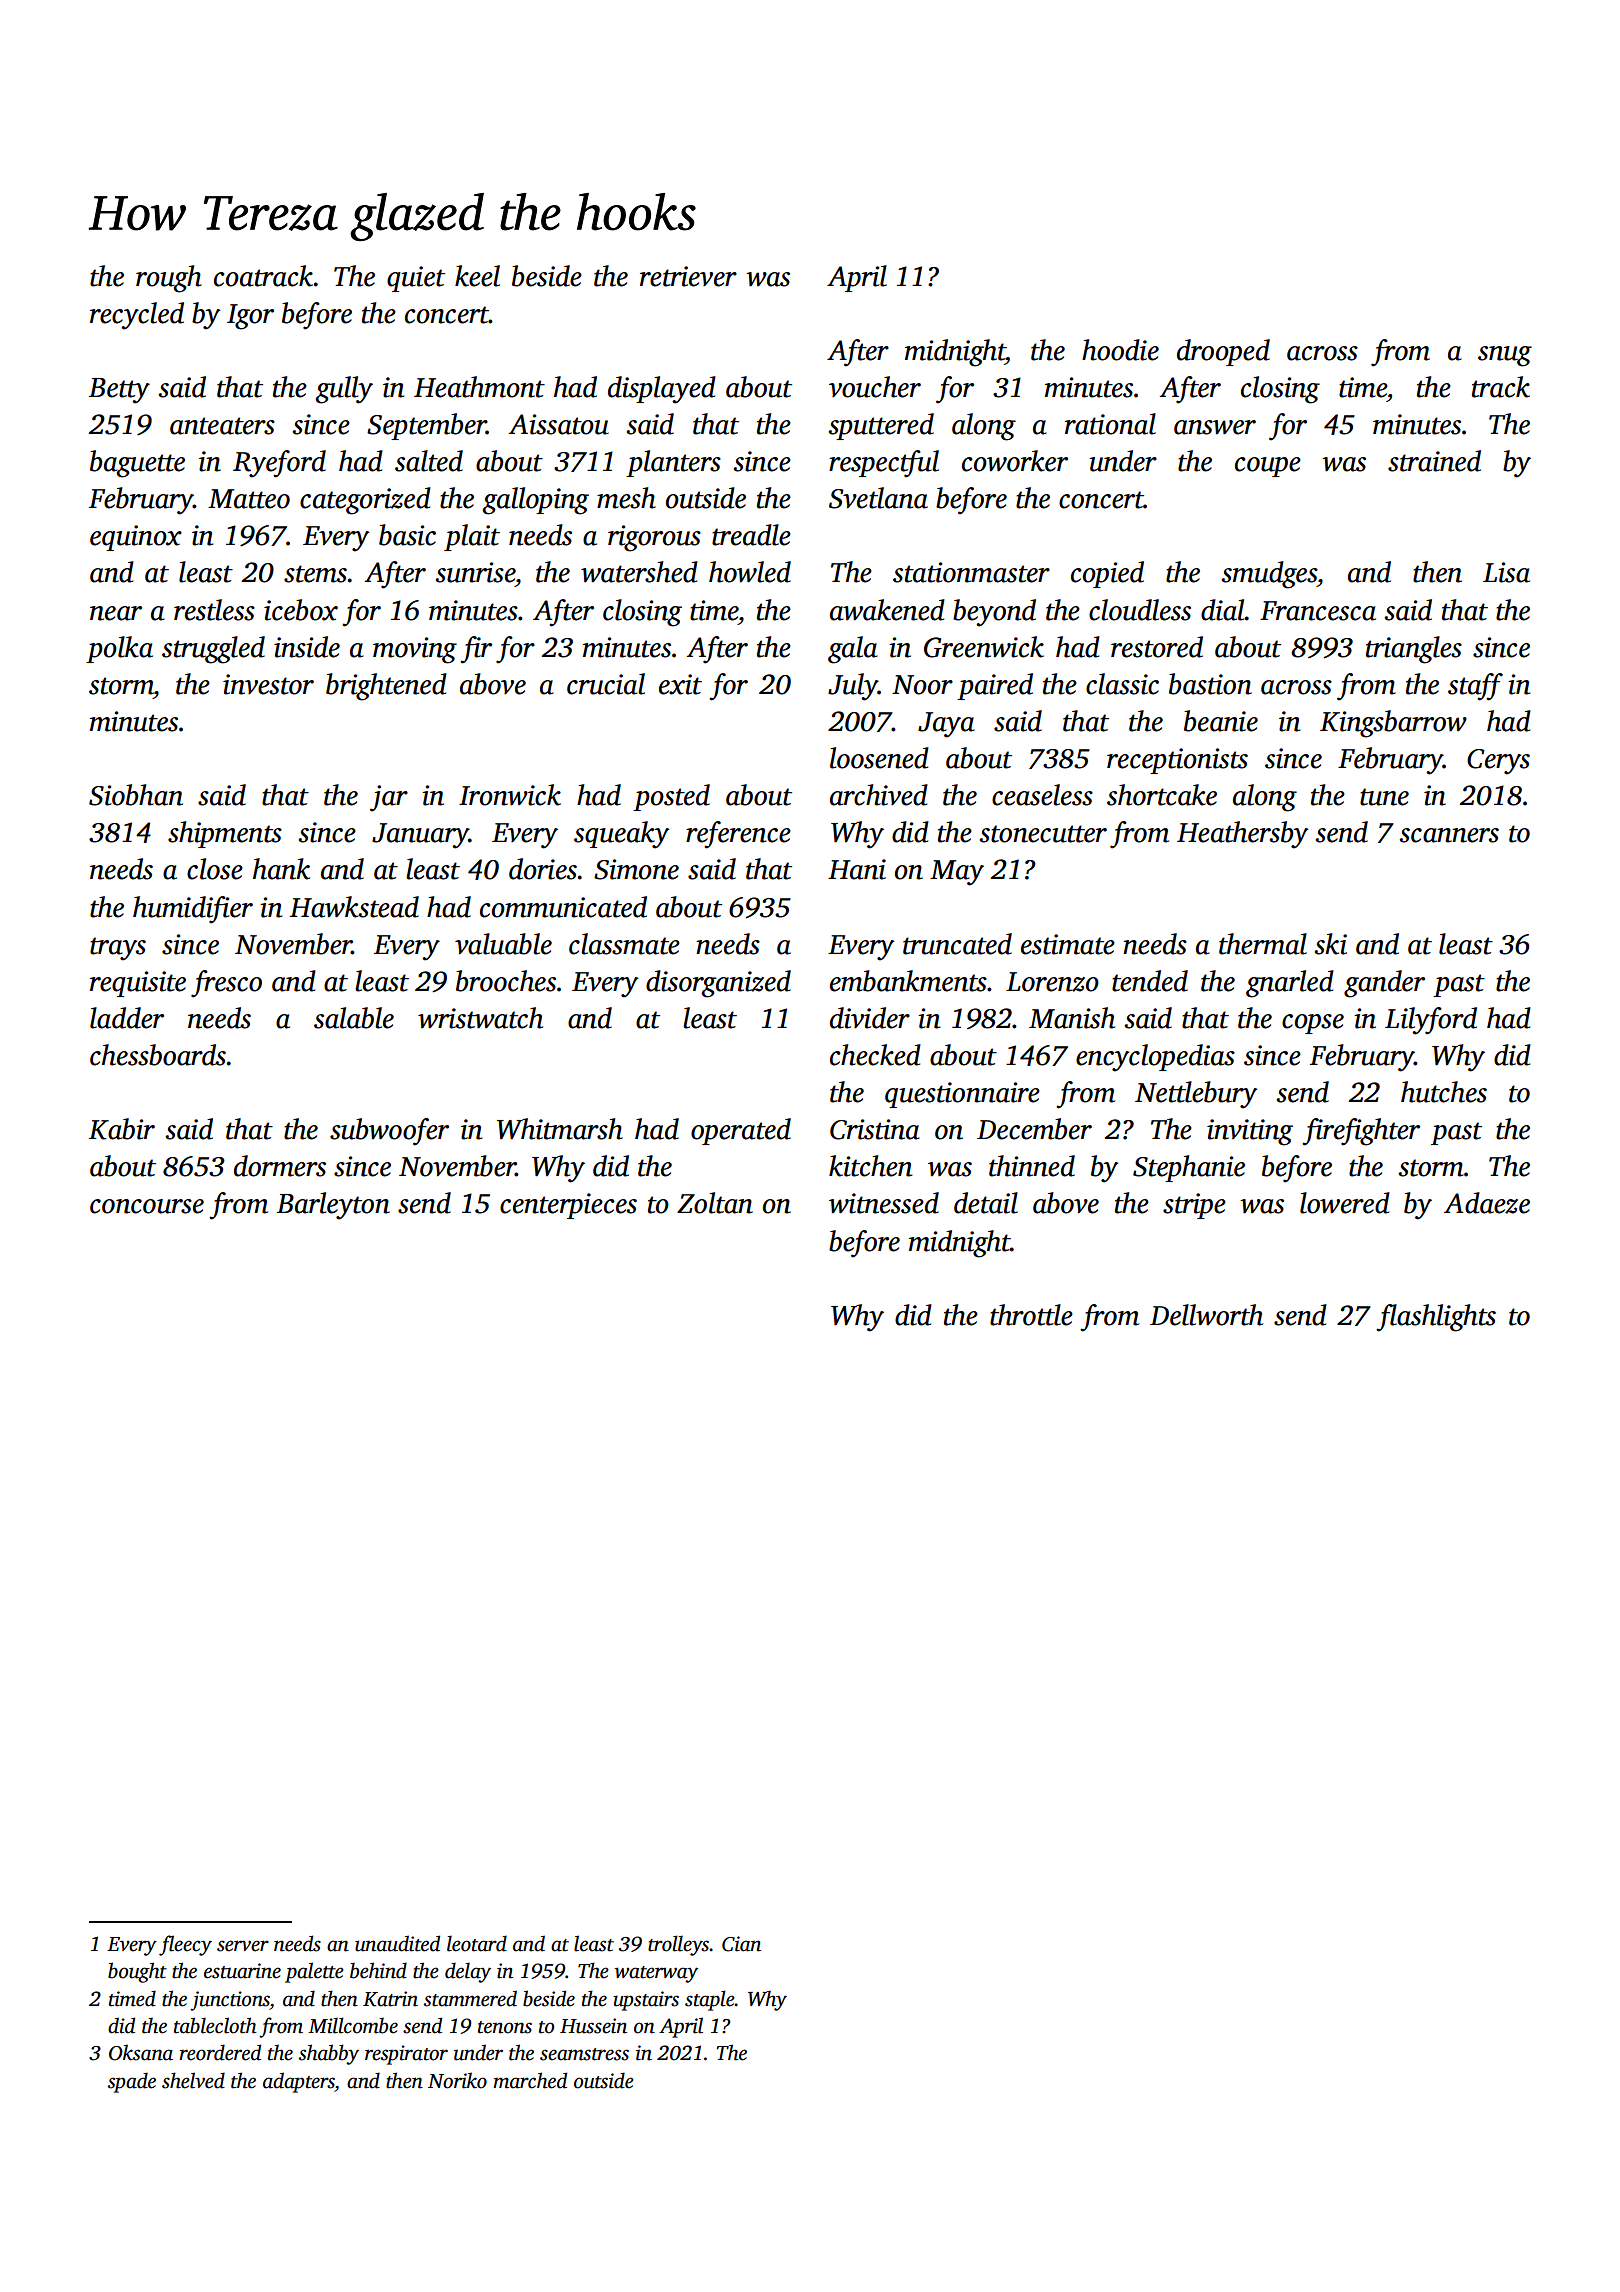 The height and width of the screenshot is (2292, 1620). I want to click on quiet, so click(416, 279).
